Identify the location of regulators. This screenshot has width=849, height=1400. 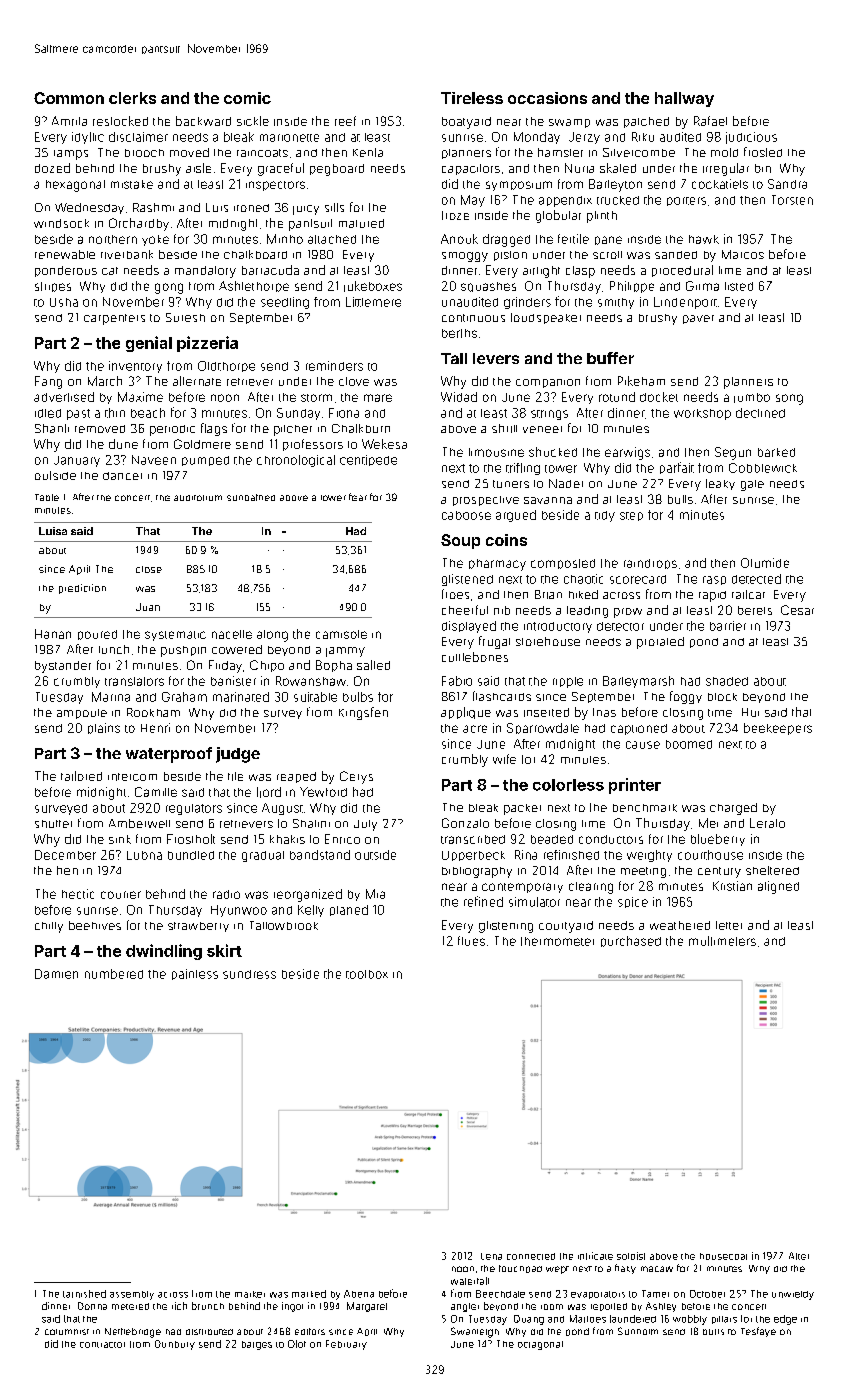
(194, 809).
